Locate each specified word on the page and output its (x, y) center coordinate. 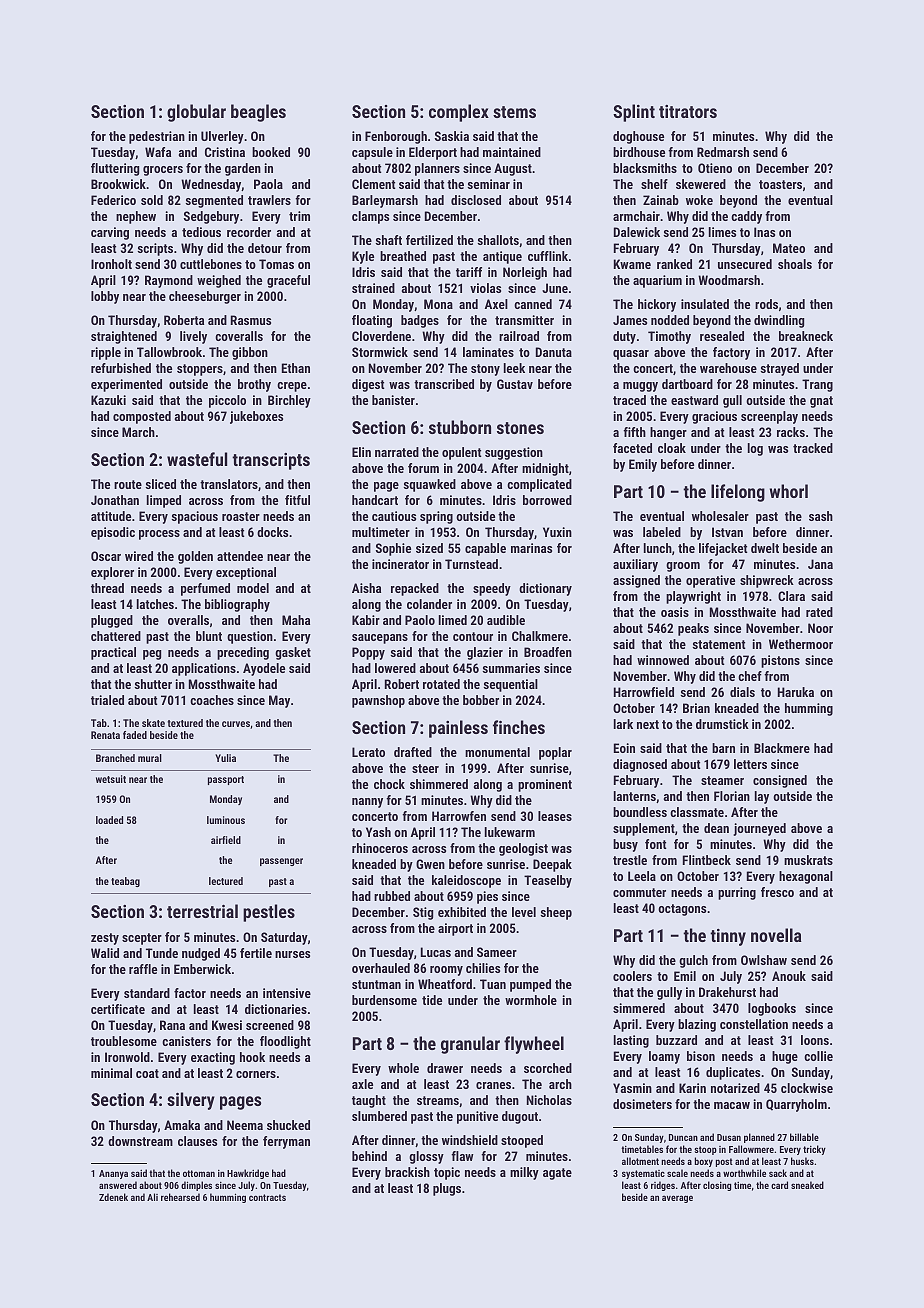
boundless (640, 812)
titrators (688, 111)
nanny (367, 803)
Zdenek (113, 1197)
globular (196, 113)
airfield (226, 840)
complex (459, 113)
